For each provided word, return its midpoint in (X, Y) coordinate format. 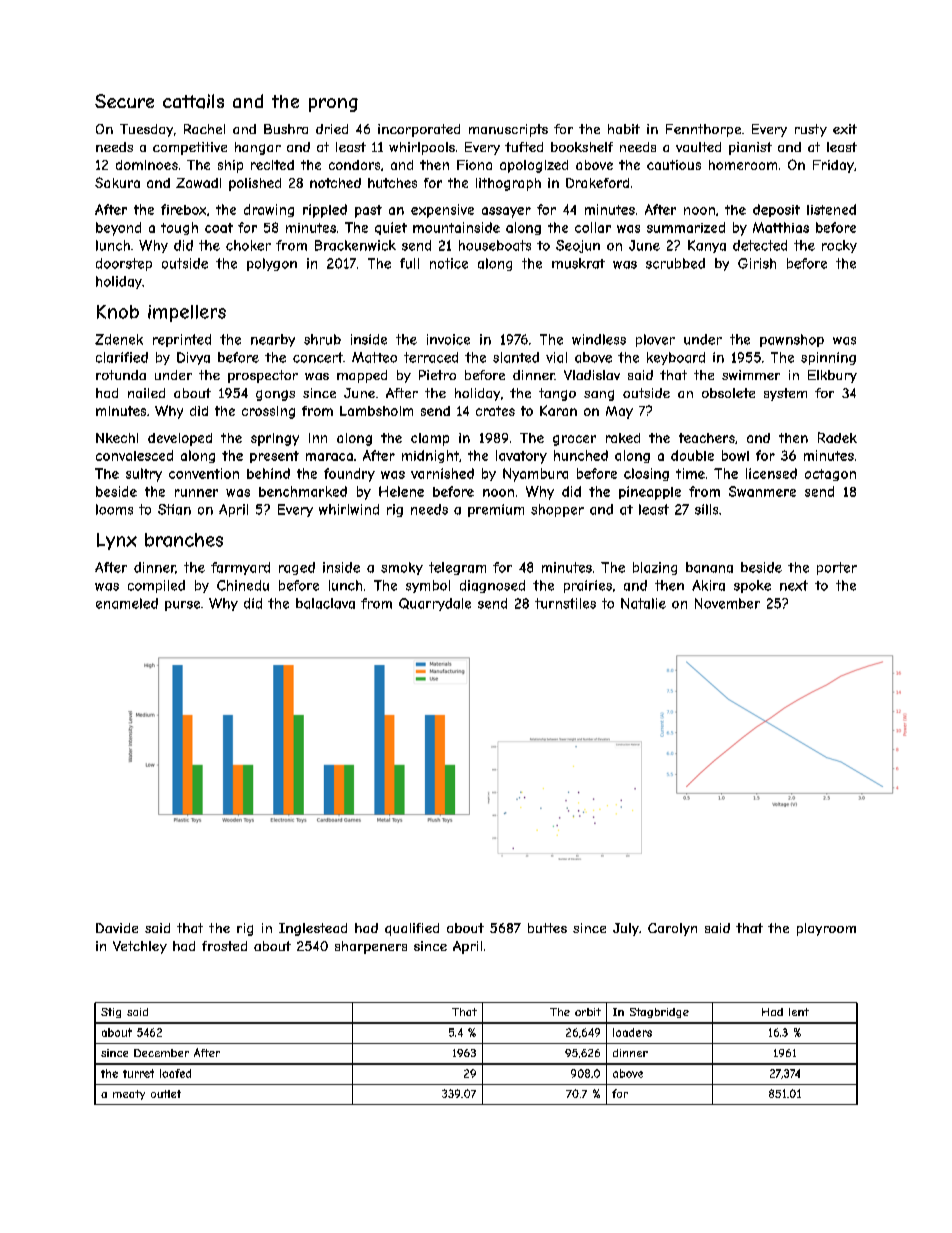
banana (709, 567)
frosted (224, 946)
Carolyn (672, 929)
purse (182, 606)
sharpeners (371, 947)
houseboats (495, 245)
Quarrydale (435, 604)
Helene (401, 491)
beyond (118, 229)
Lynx (117, 541)
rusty (811, 130)
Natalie (643, 603)
